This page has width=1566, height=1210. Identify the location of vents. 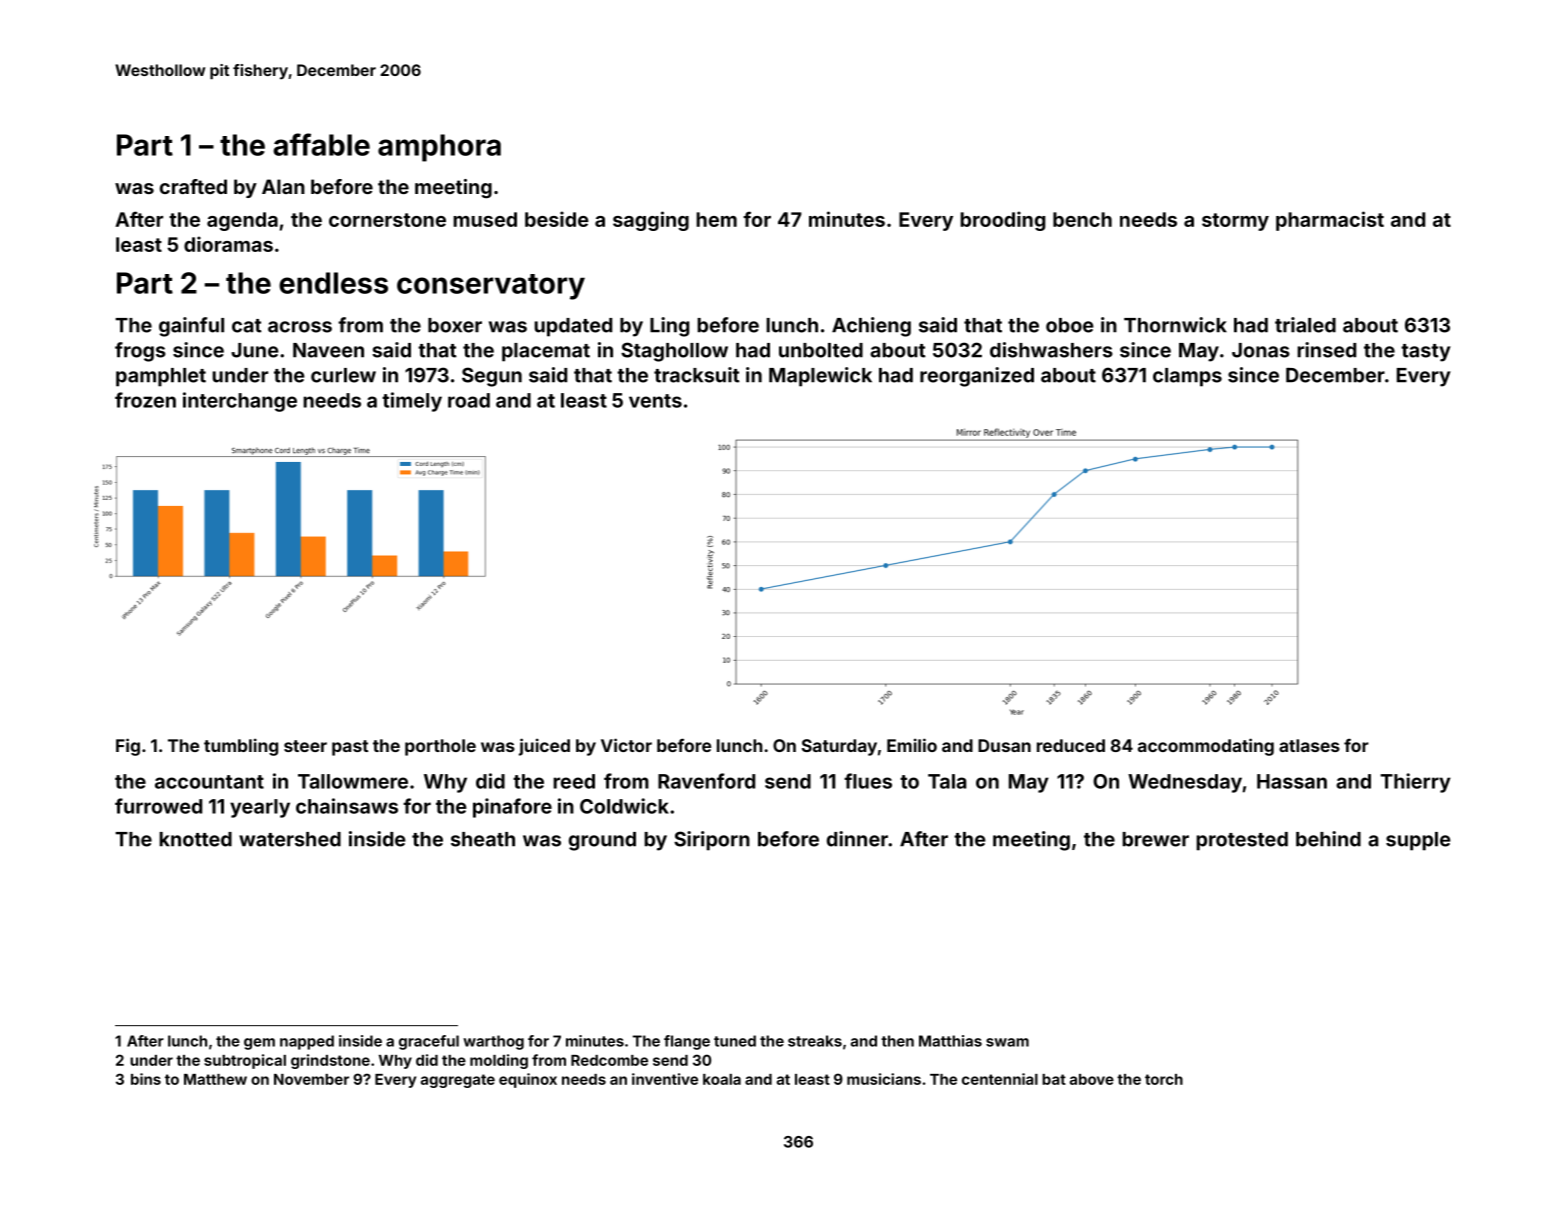
(655, 401).
